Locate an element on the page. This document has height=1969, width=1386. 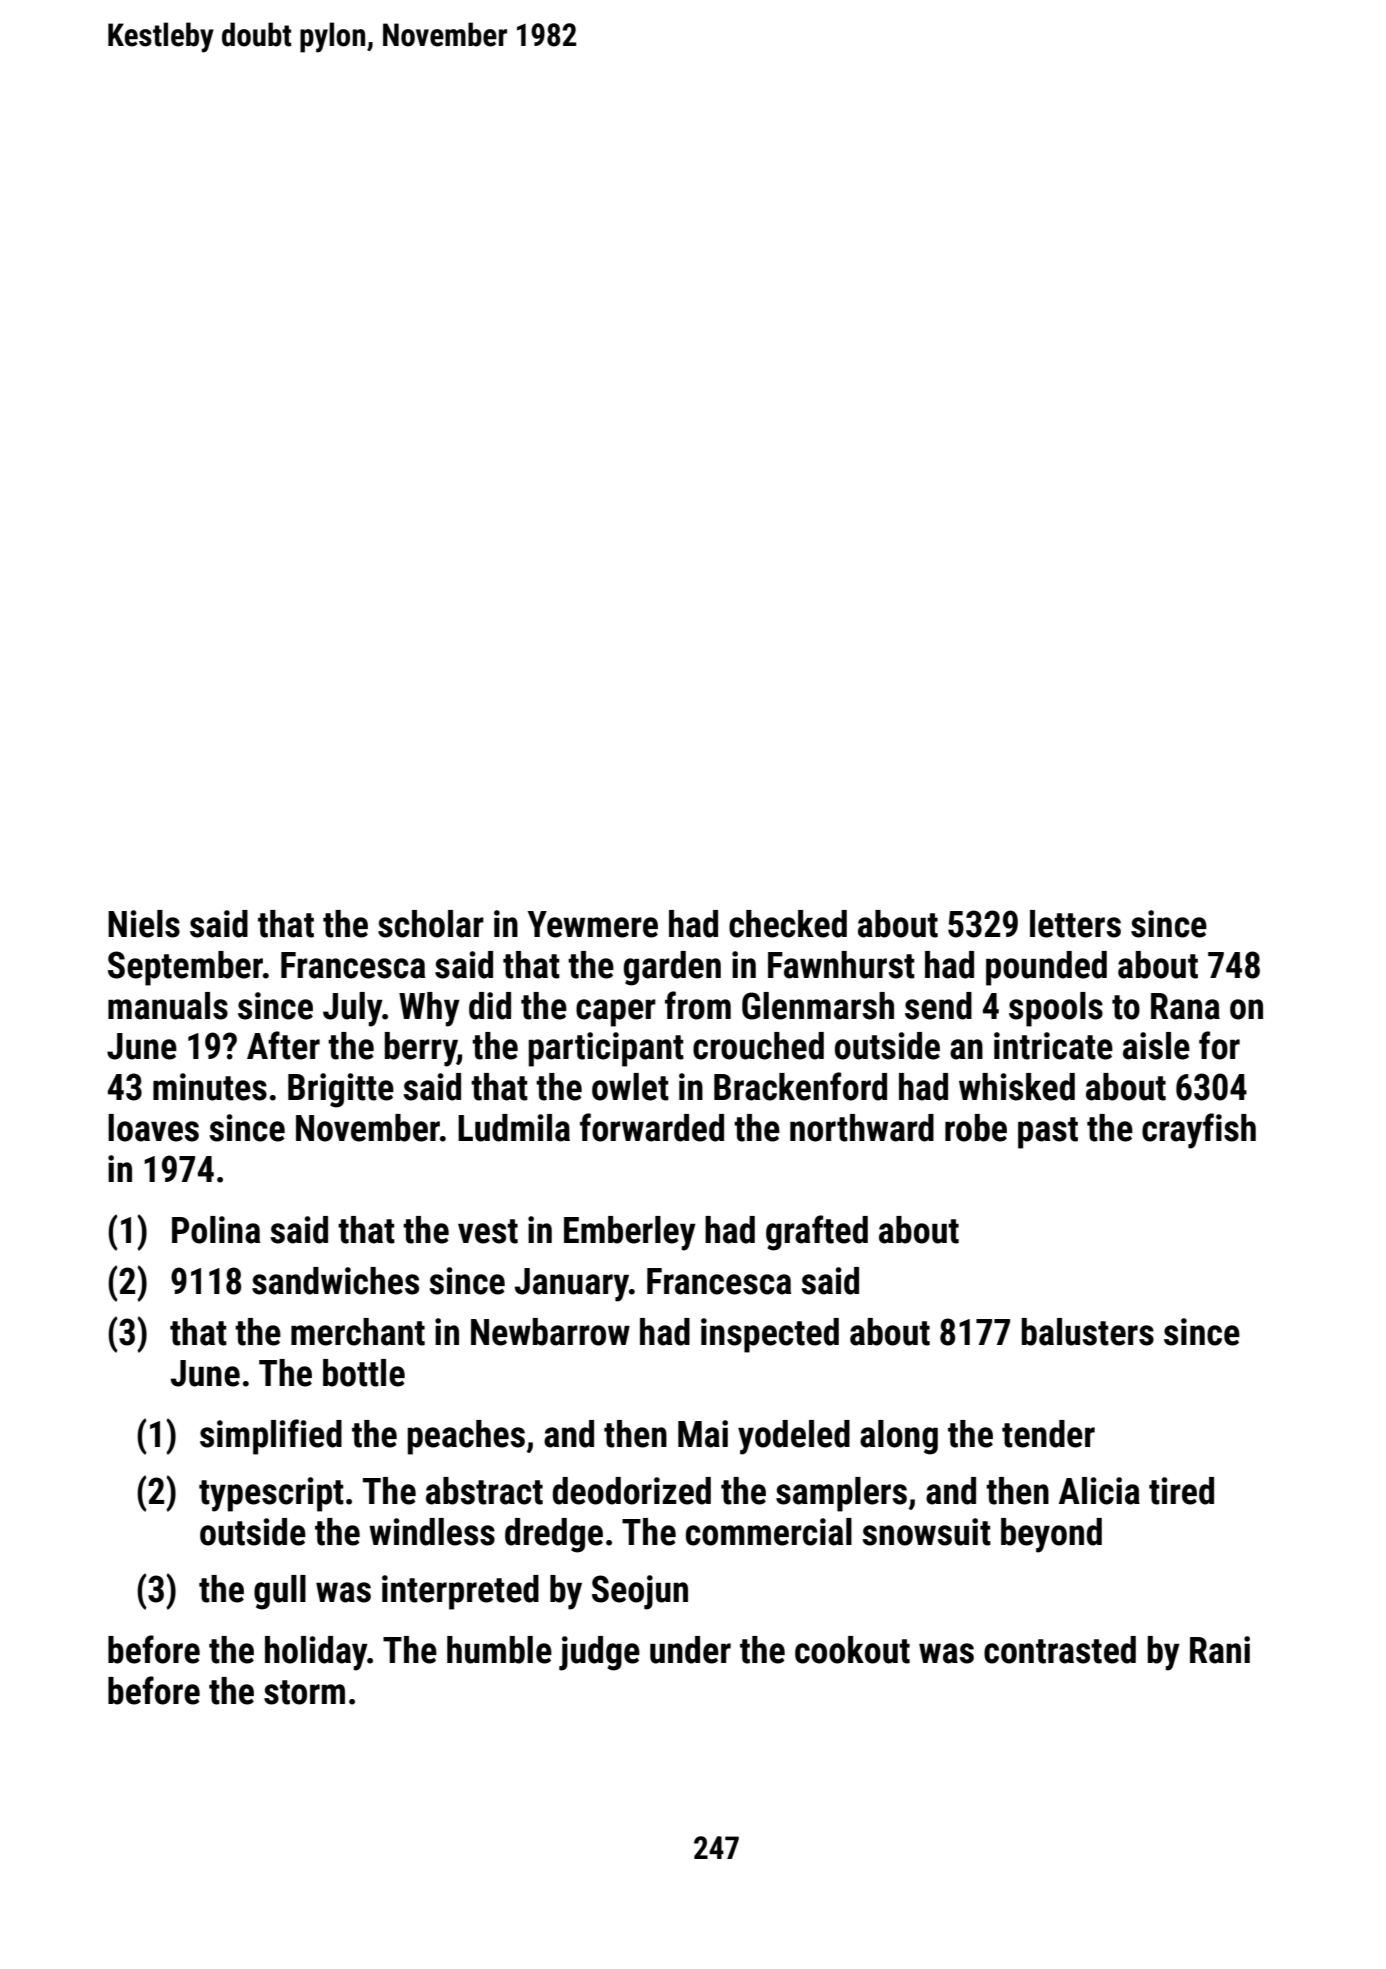
tired is located at coordinates (1181, 1491).
